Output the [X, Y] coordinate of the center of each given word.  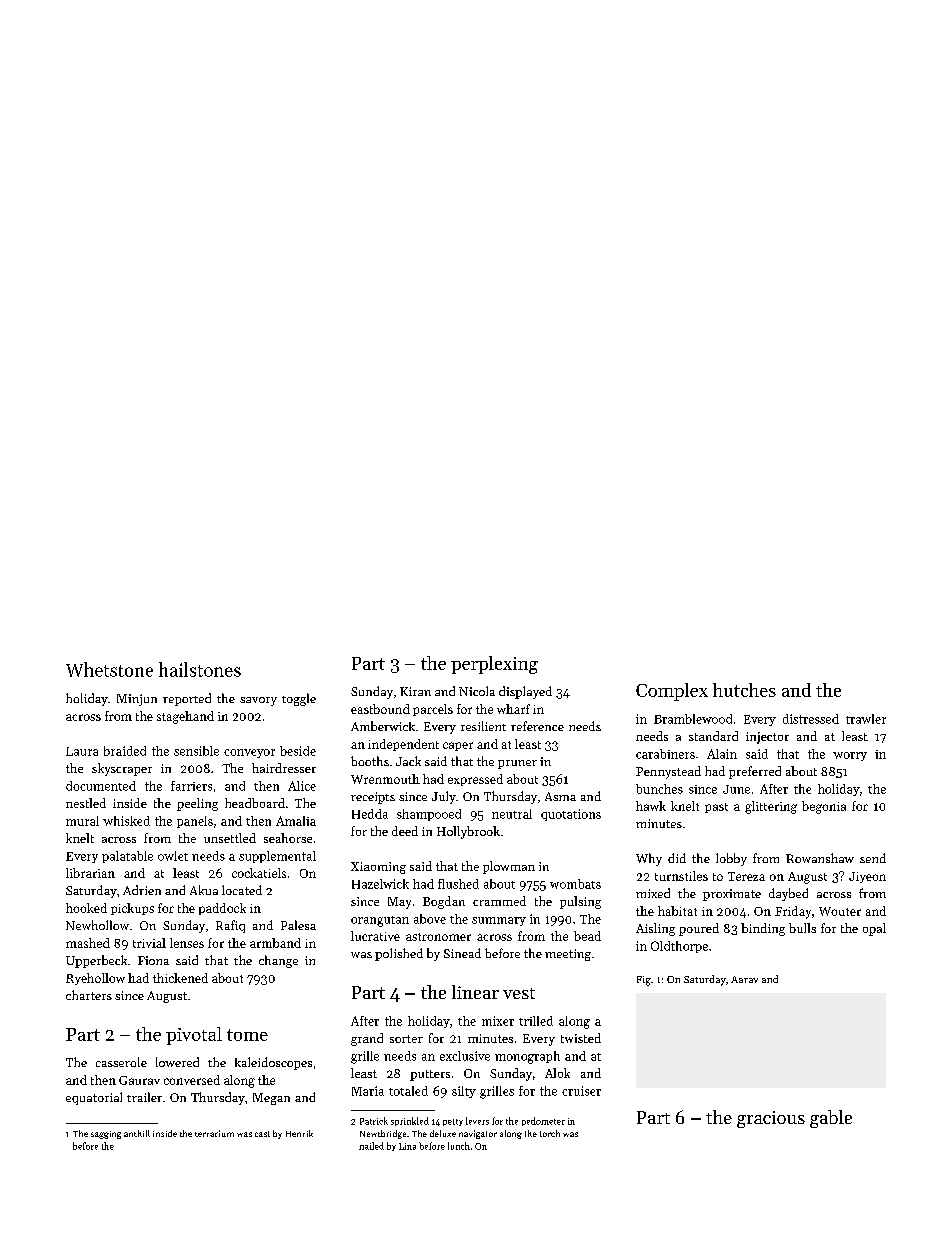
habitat [677, 911]
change [278, 961]
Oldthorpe [679, 947]
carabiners [665, 754]
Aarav [744, 979]
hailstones [200, 669]
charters [89, 995]
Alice [302, 786]
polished [399, 954]
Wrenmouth [385, 779]
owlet [173, 856]
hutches [744, 690]
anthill [137, 1133]
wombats [575, 884]
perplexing [494, 665]
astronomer [438, 937]
